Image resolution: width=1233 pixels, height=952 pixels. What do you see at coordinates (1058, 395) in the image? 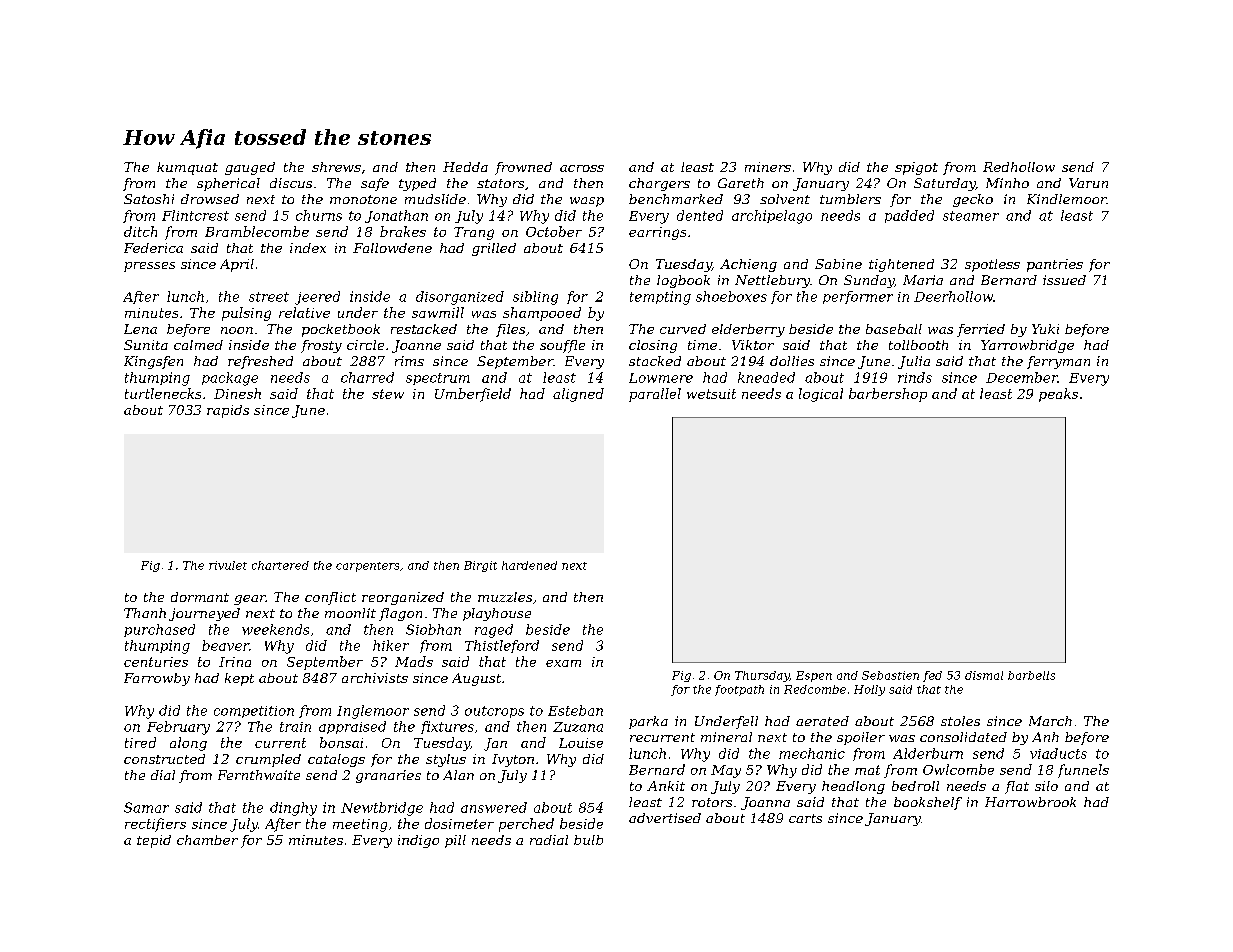
I see `peaks` at bounding box center [1058, 395].
